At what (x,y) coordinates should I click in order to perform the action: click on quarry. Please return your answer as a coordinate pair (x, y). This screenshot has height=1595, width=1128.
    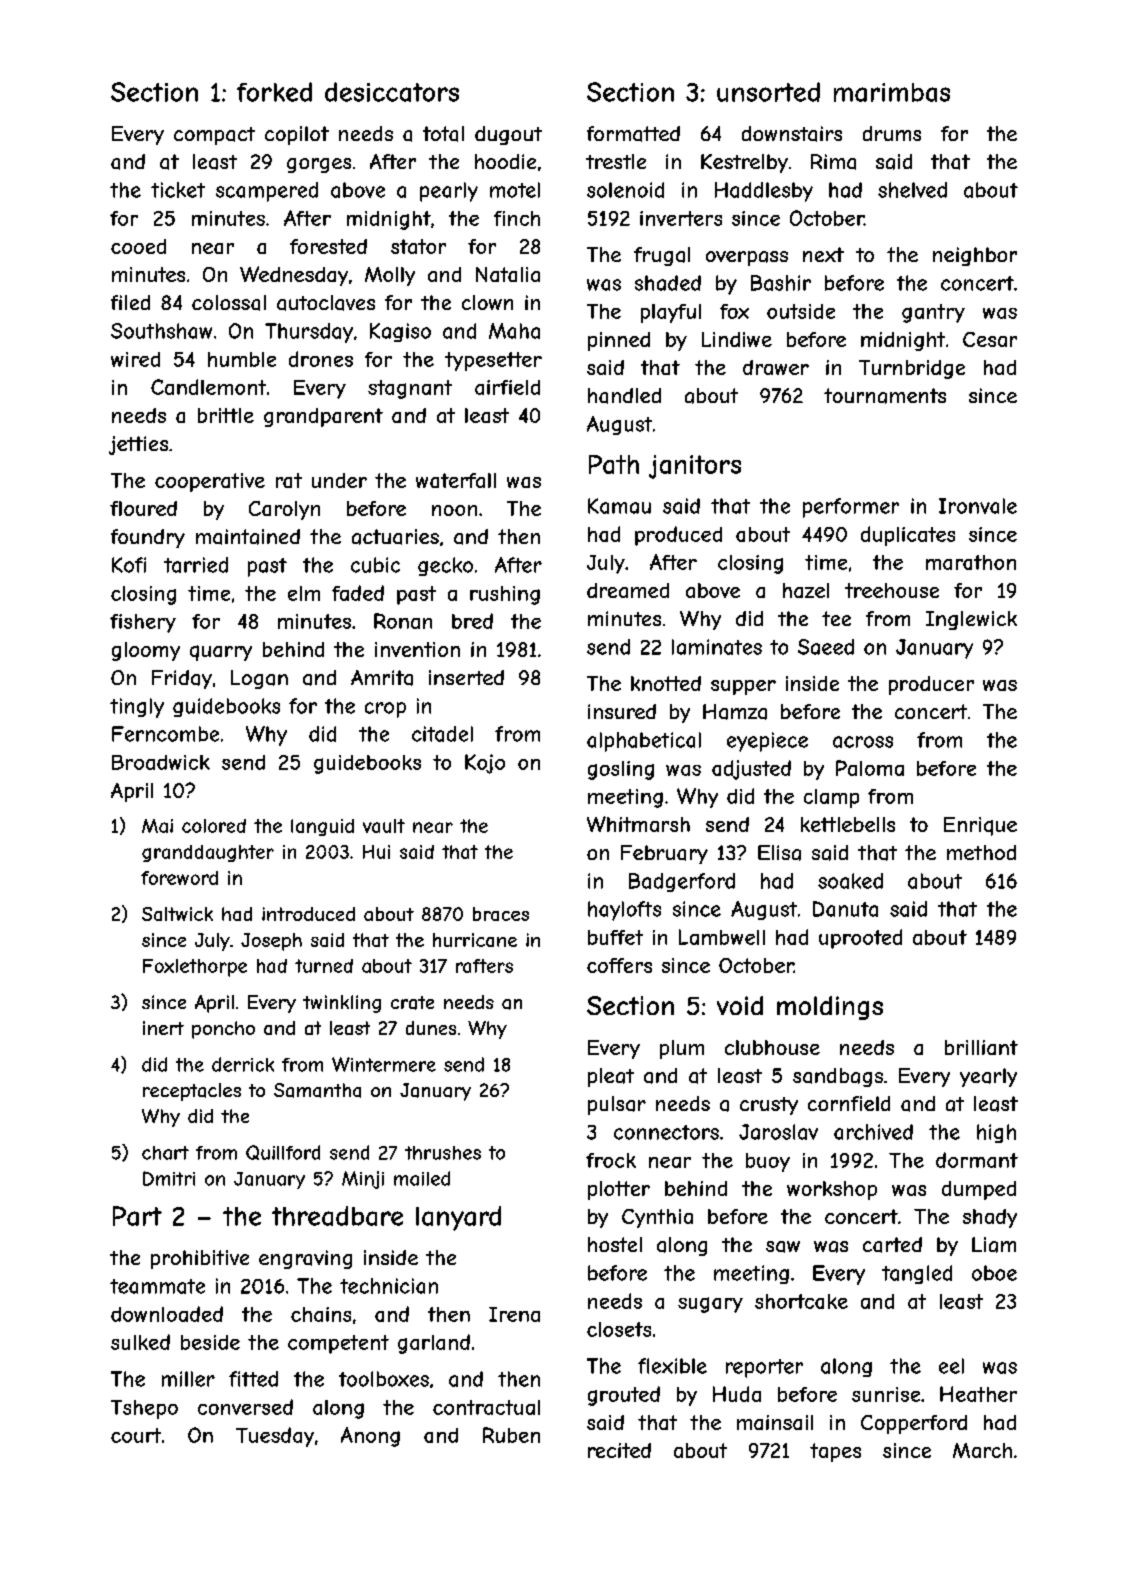
    Looking at the image, I should click on (221, 653).
